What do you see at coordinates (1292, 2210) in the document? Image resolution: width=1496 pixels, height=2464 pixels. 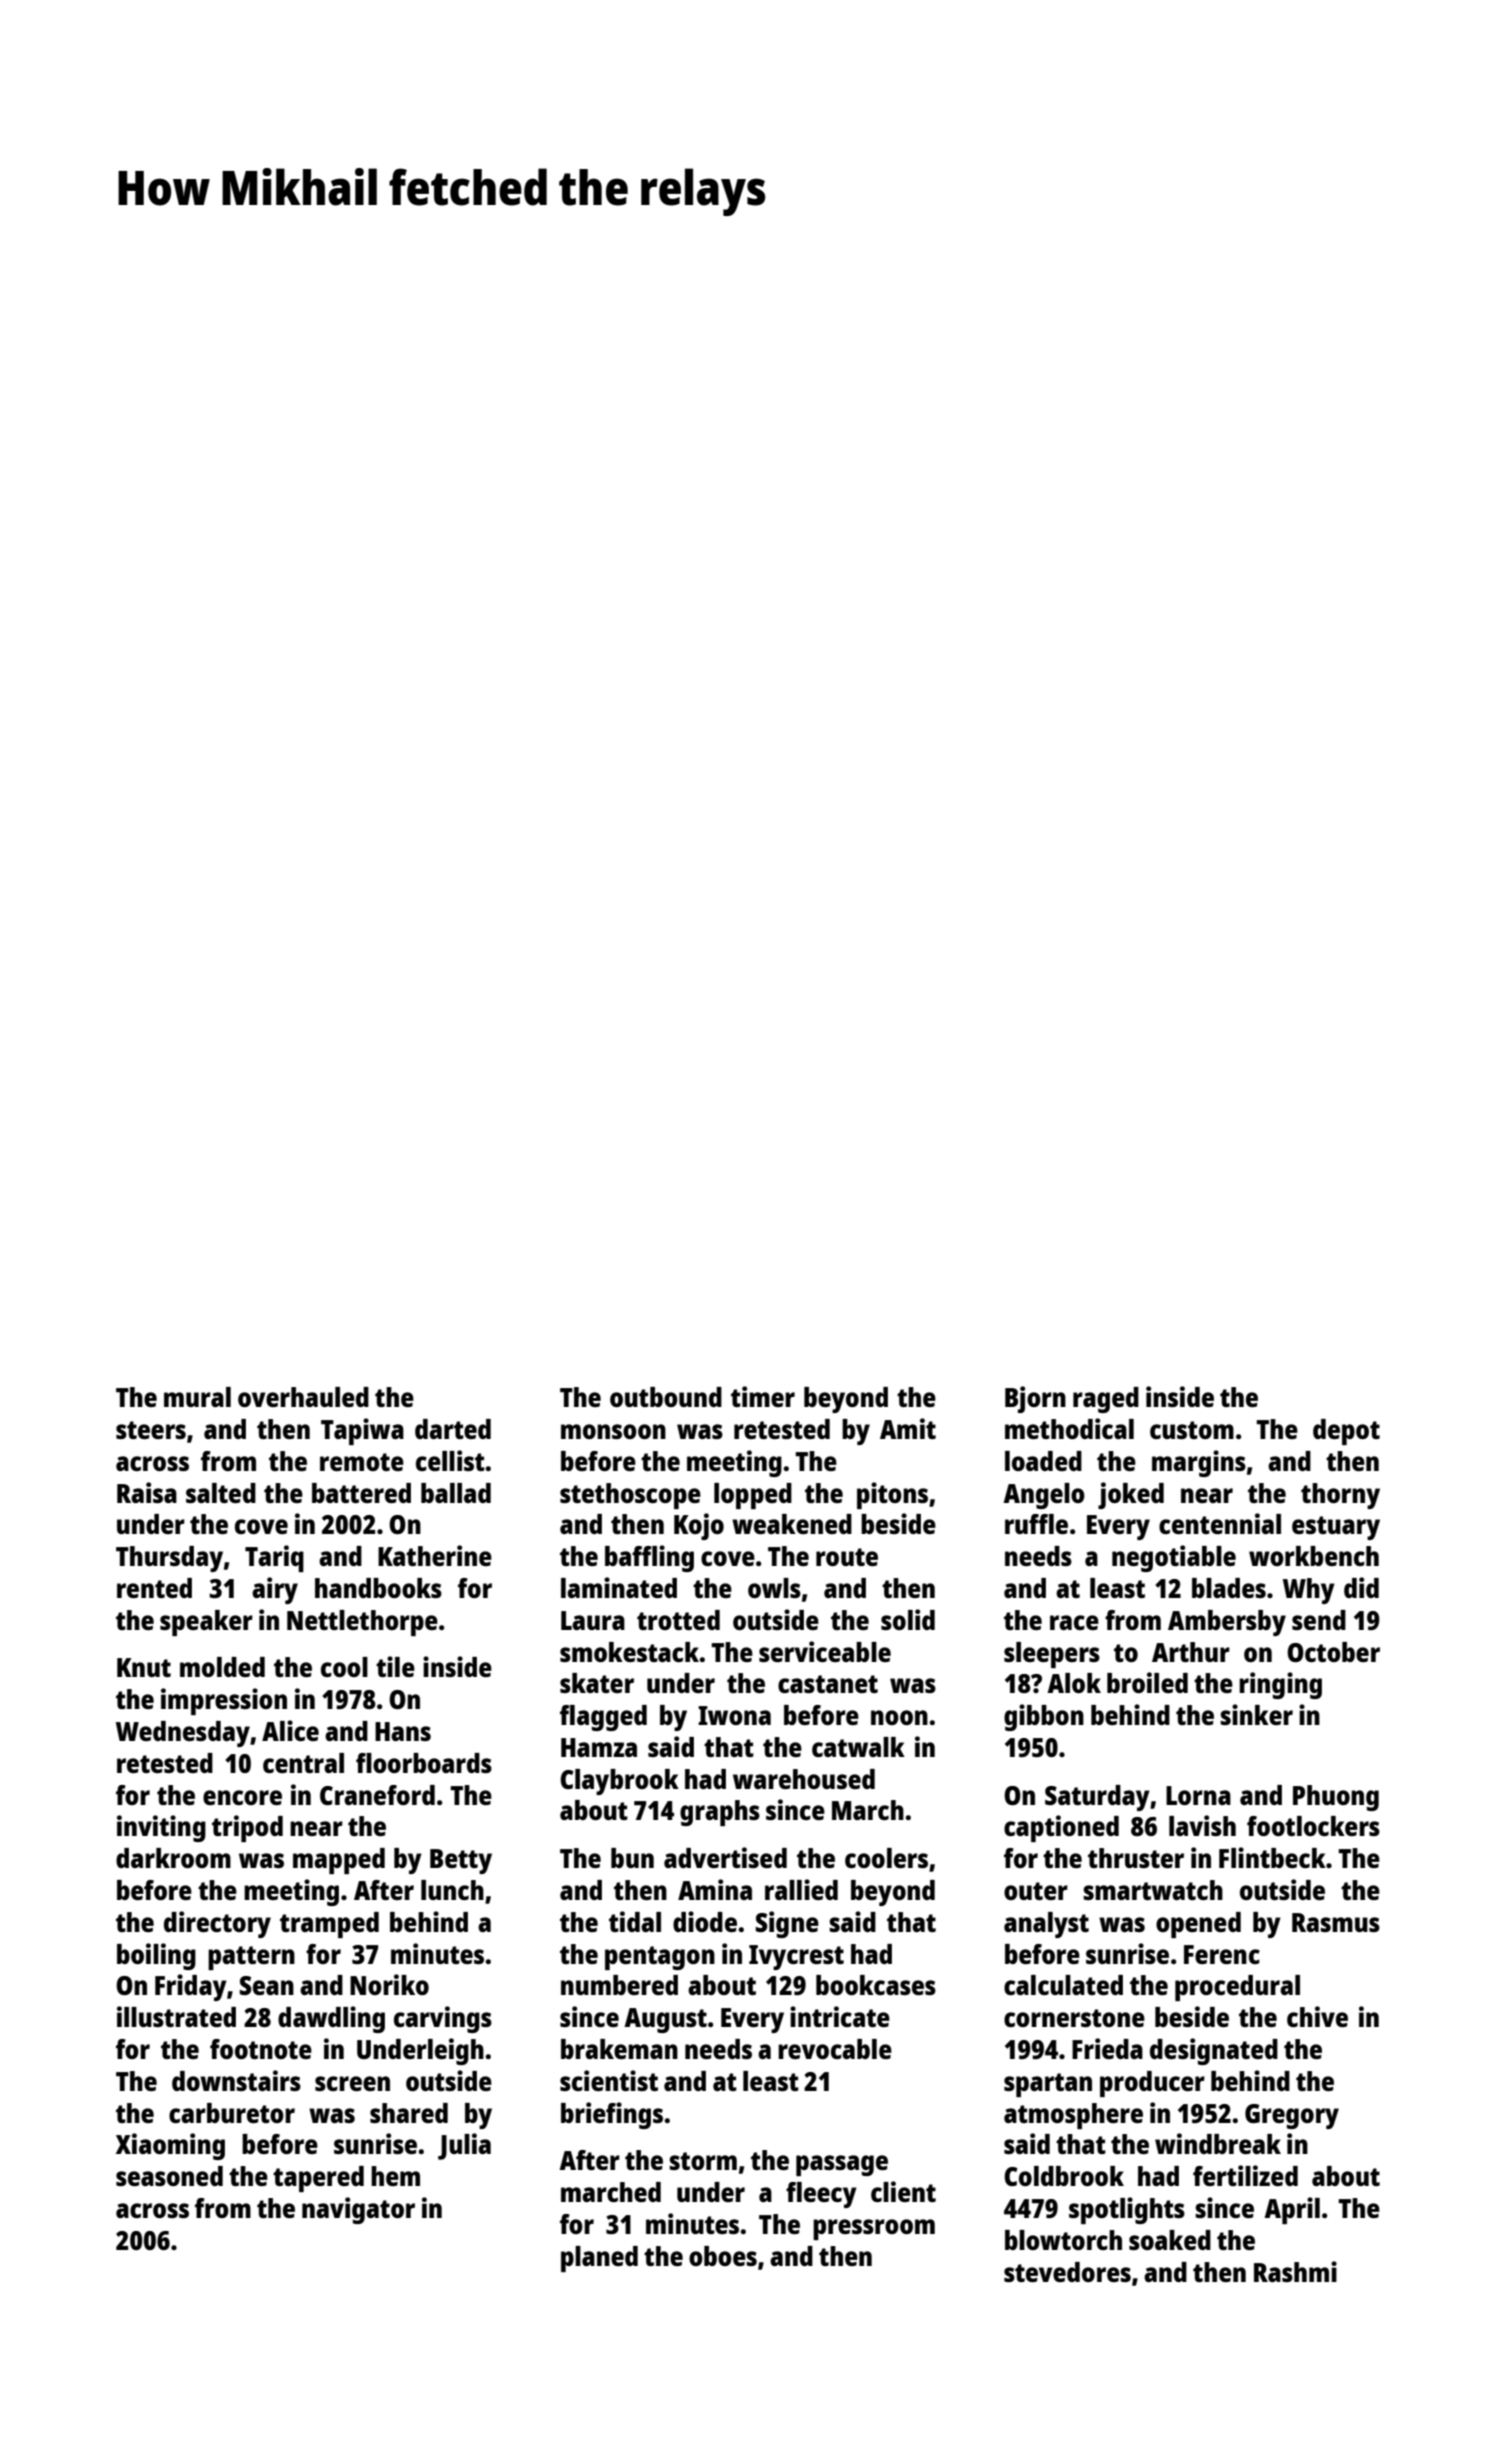 I see `April` at bounding box center [1292, 2210].
